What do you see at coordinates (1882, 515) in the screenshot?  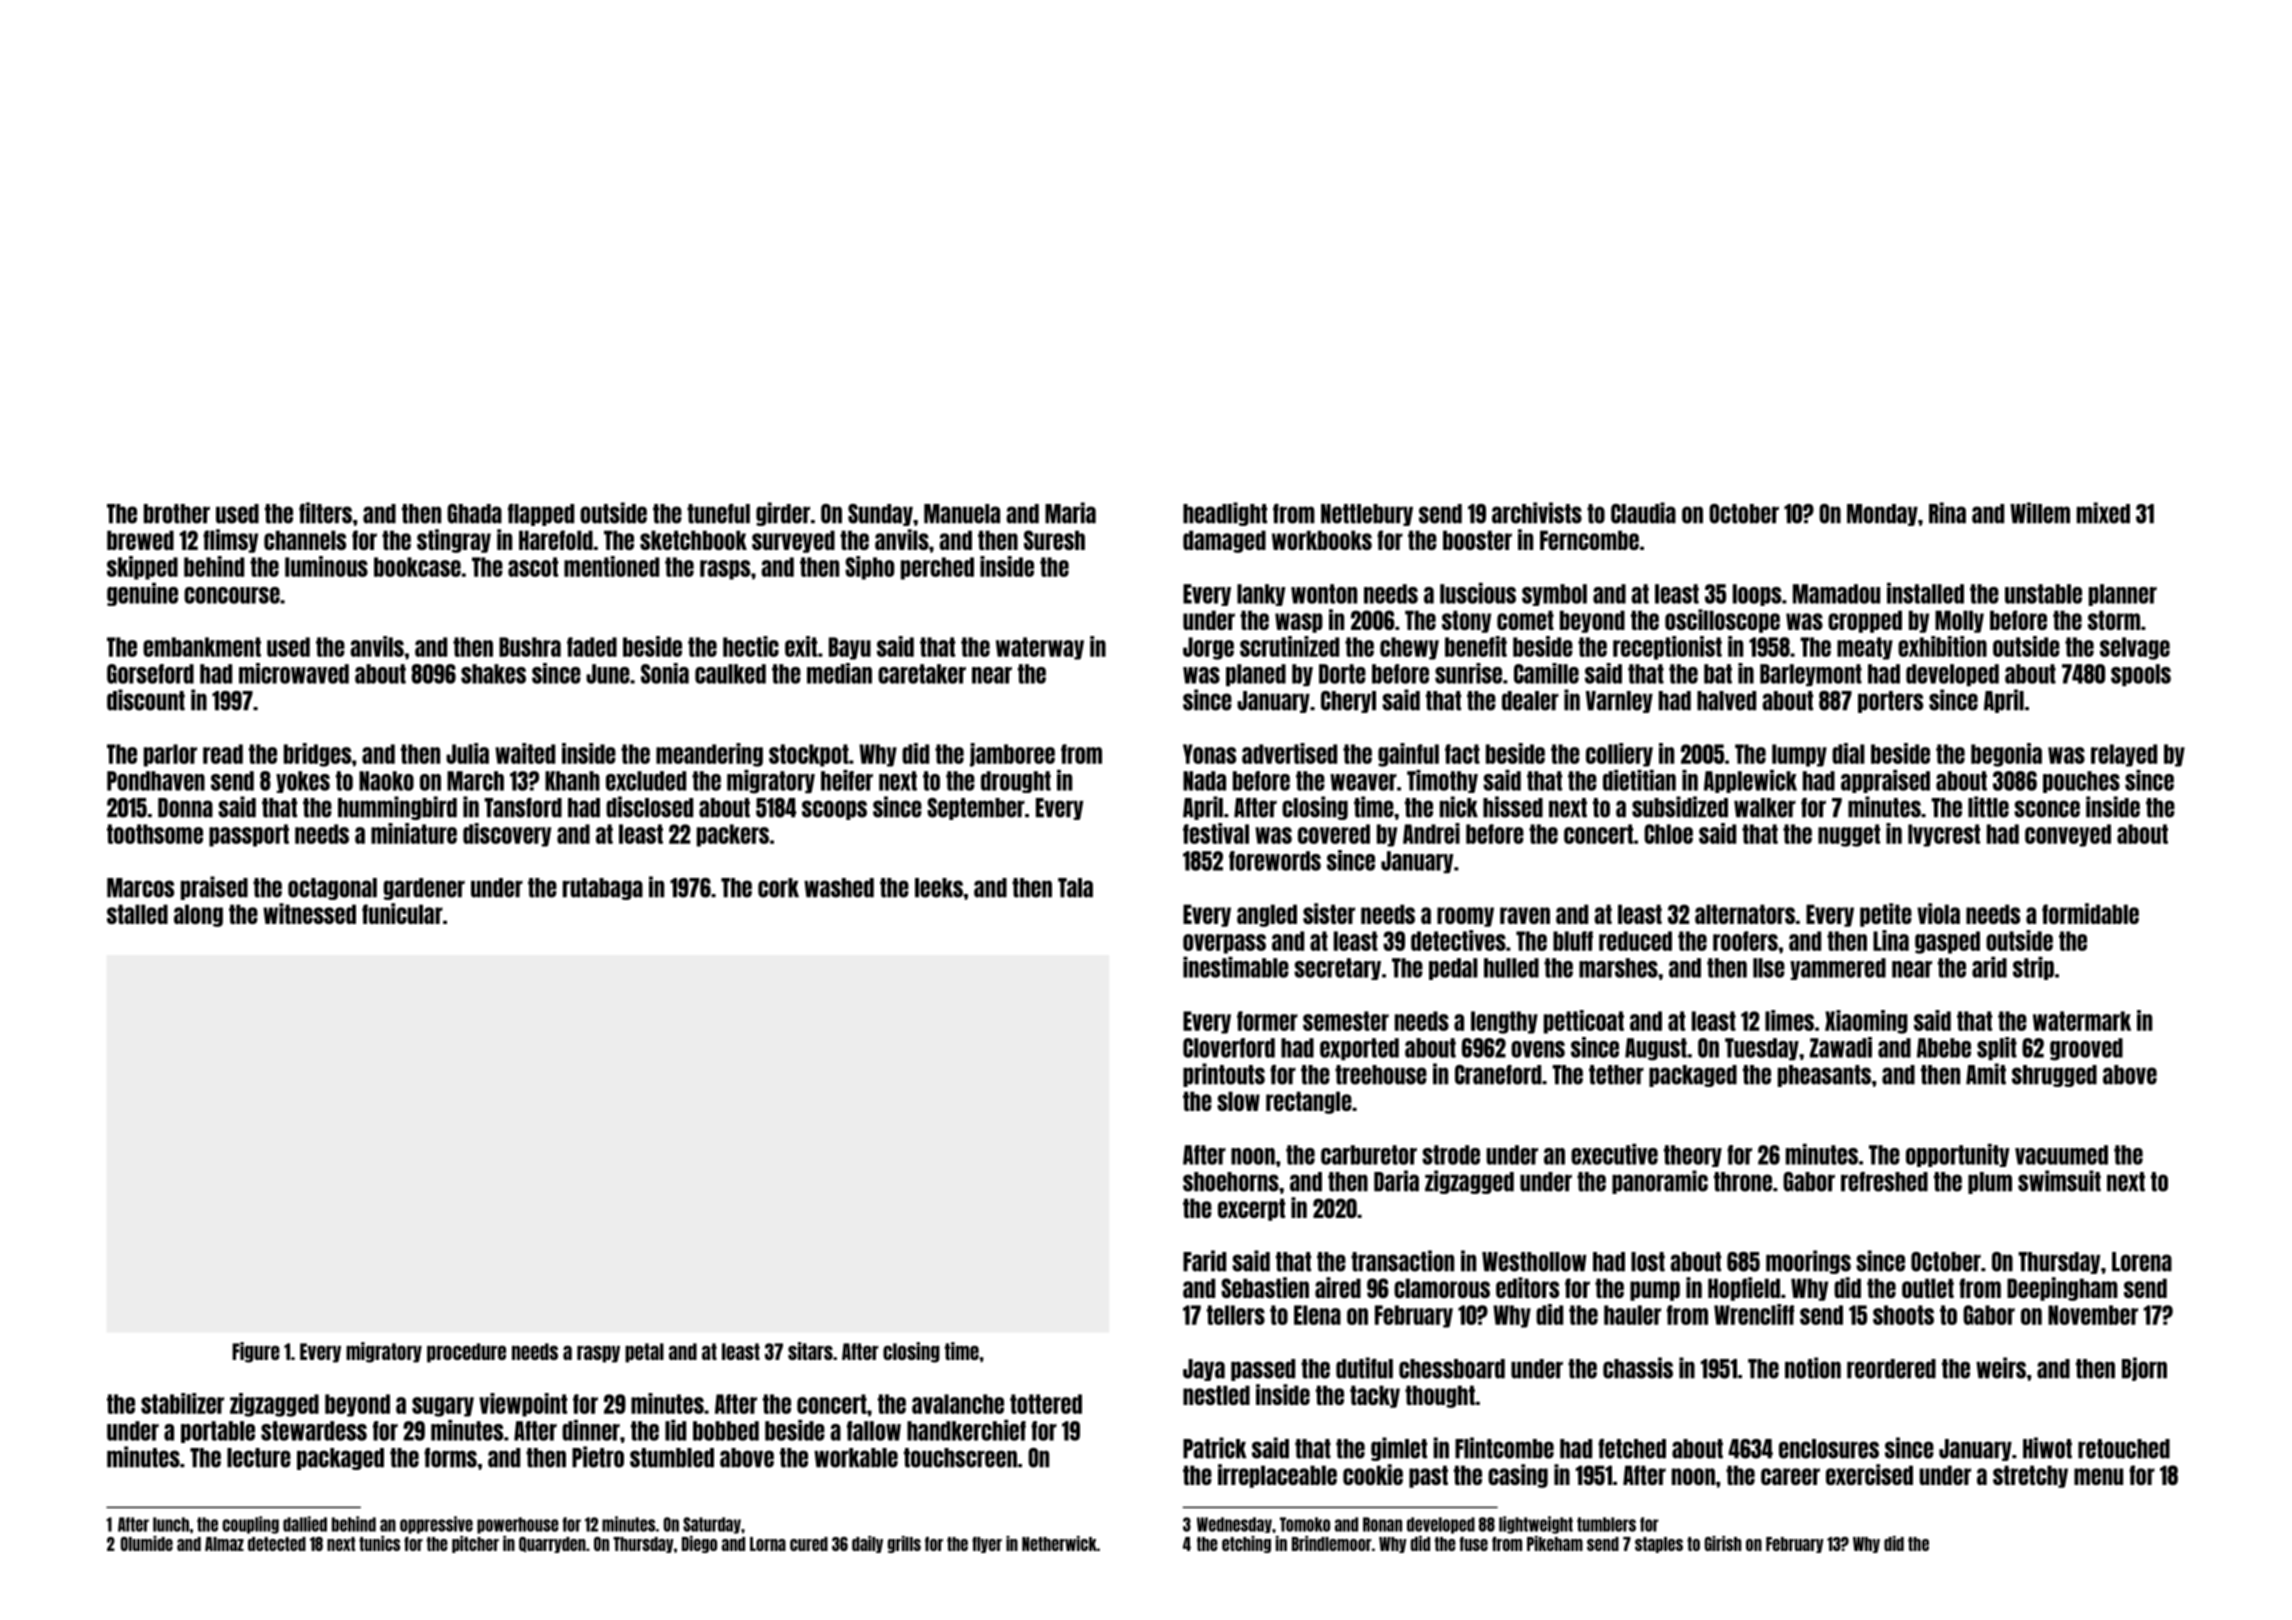 I see `Monday` at bounding box center [1882, 515].
